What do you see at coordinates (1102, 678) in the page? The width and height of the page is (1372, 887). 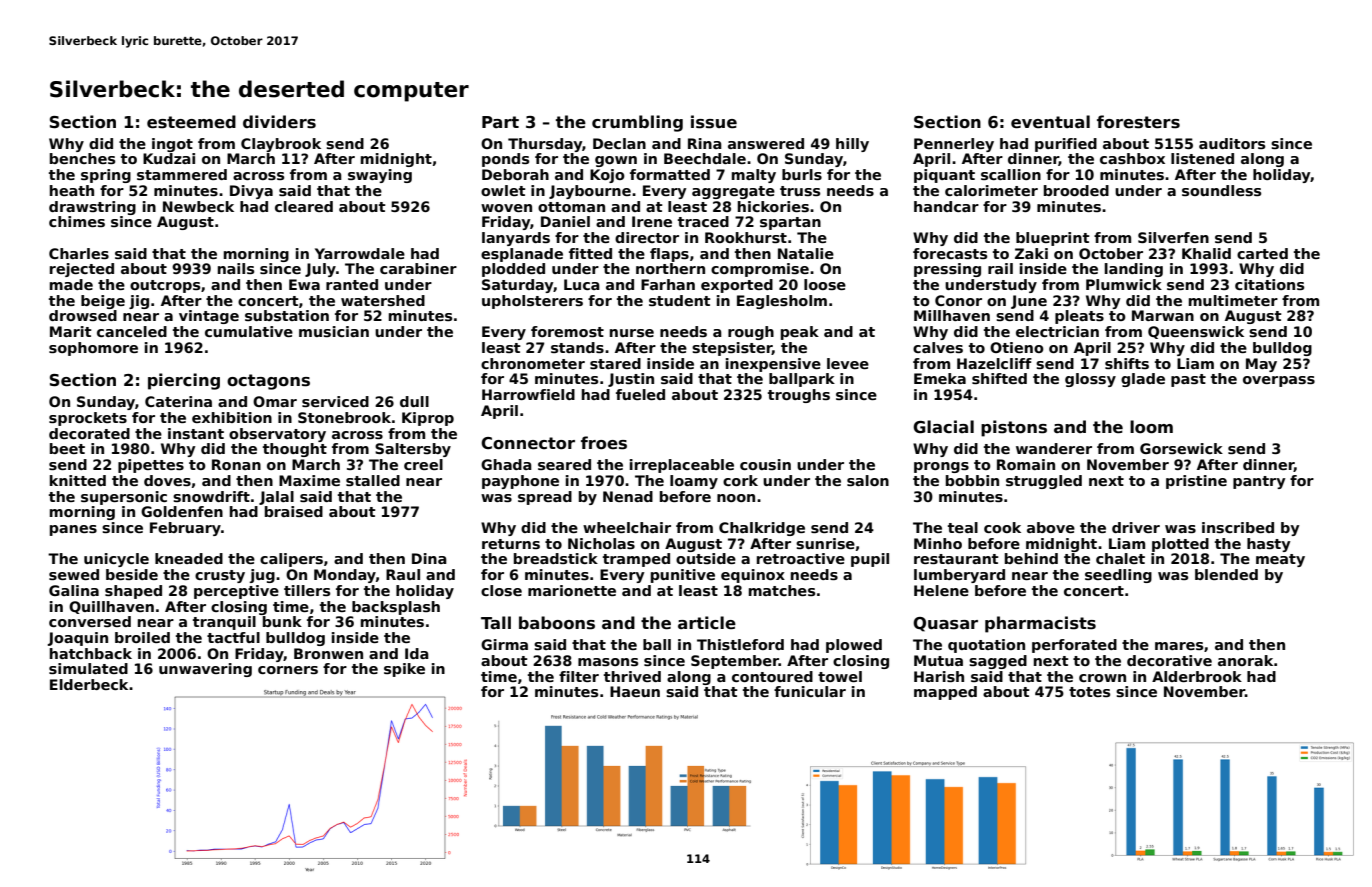 I see `crown` at bounding box center [1102, 678].
